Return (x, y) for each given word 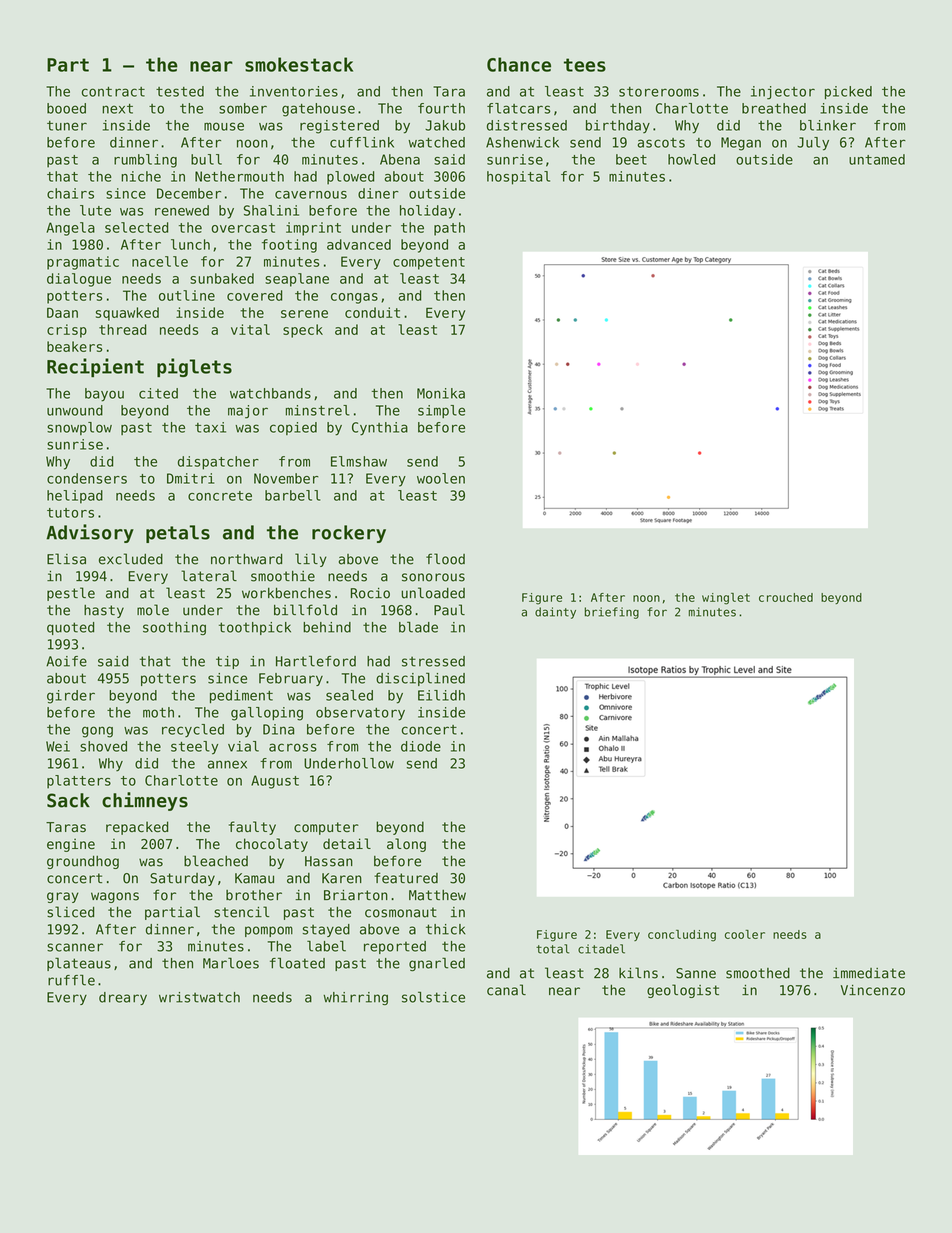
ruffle (71, 980)
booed (66, 108)
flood (445, 559)
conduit (372, 312)
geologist (683, 991)
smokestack (299, 64)
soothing (174, 628)
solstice (433, 997)
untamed (877, 159)
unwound (75, 410)
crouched (786, 597)
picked (848, 92)
